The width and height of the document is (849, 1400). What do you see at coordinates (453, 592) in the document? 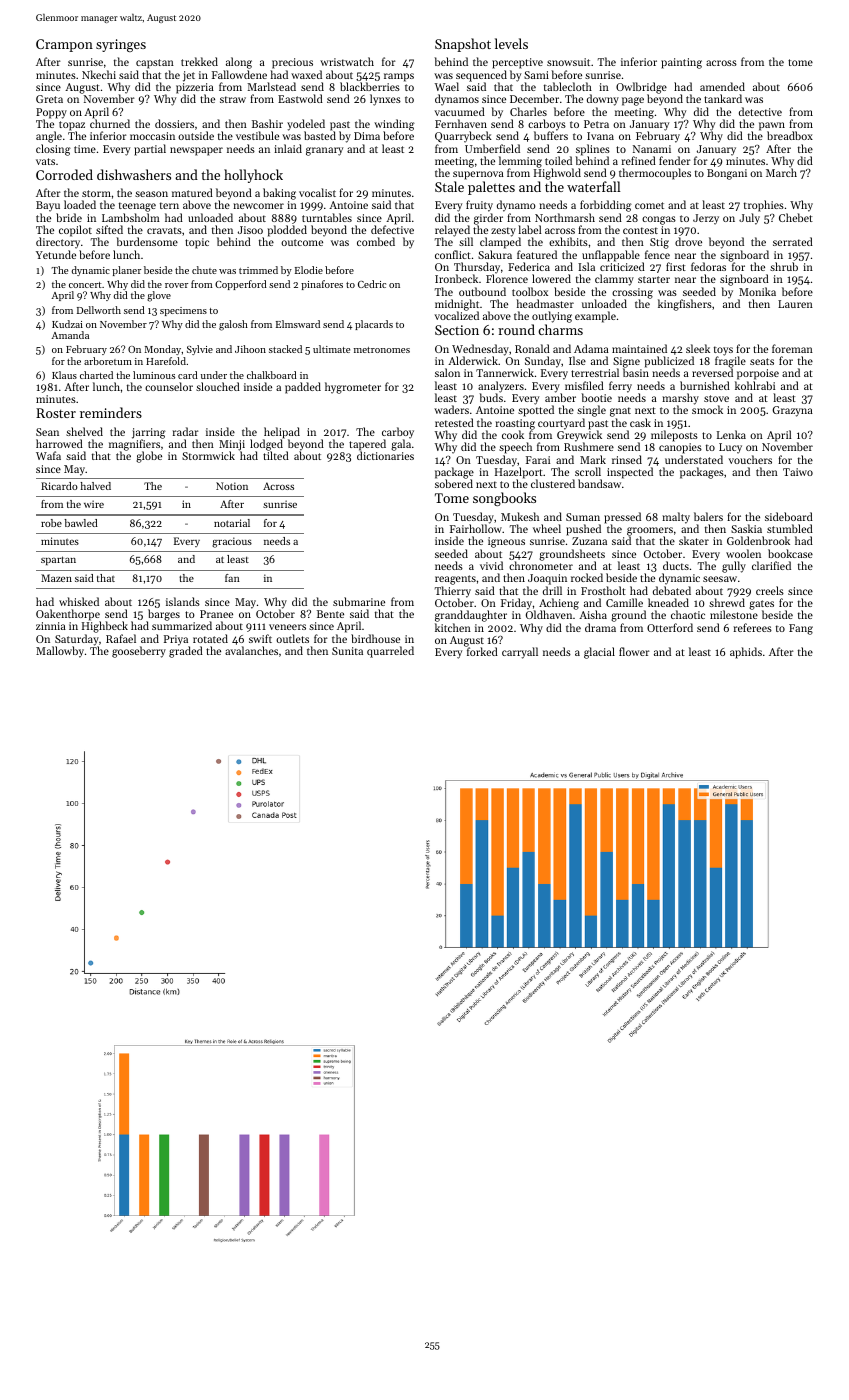
I see `Thierry` at bounding box center [453, 592].
